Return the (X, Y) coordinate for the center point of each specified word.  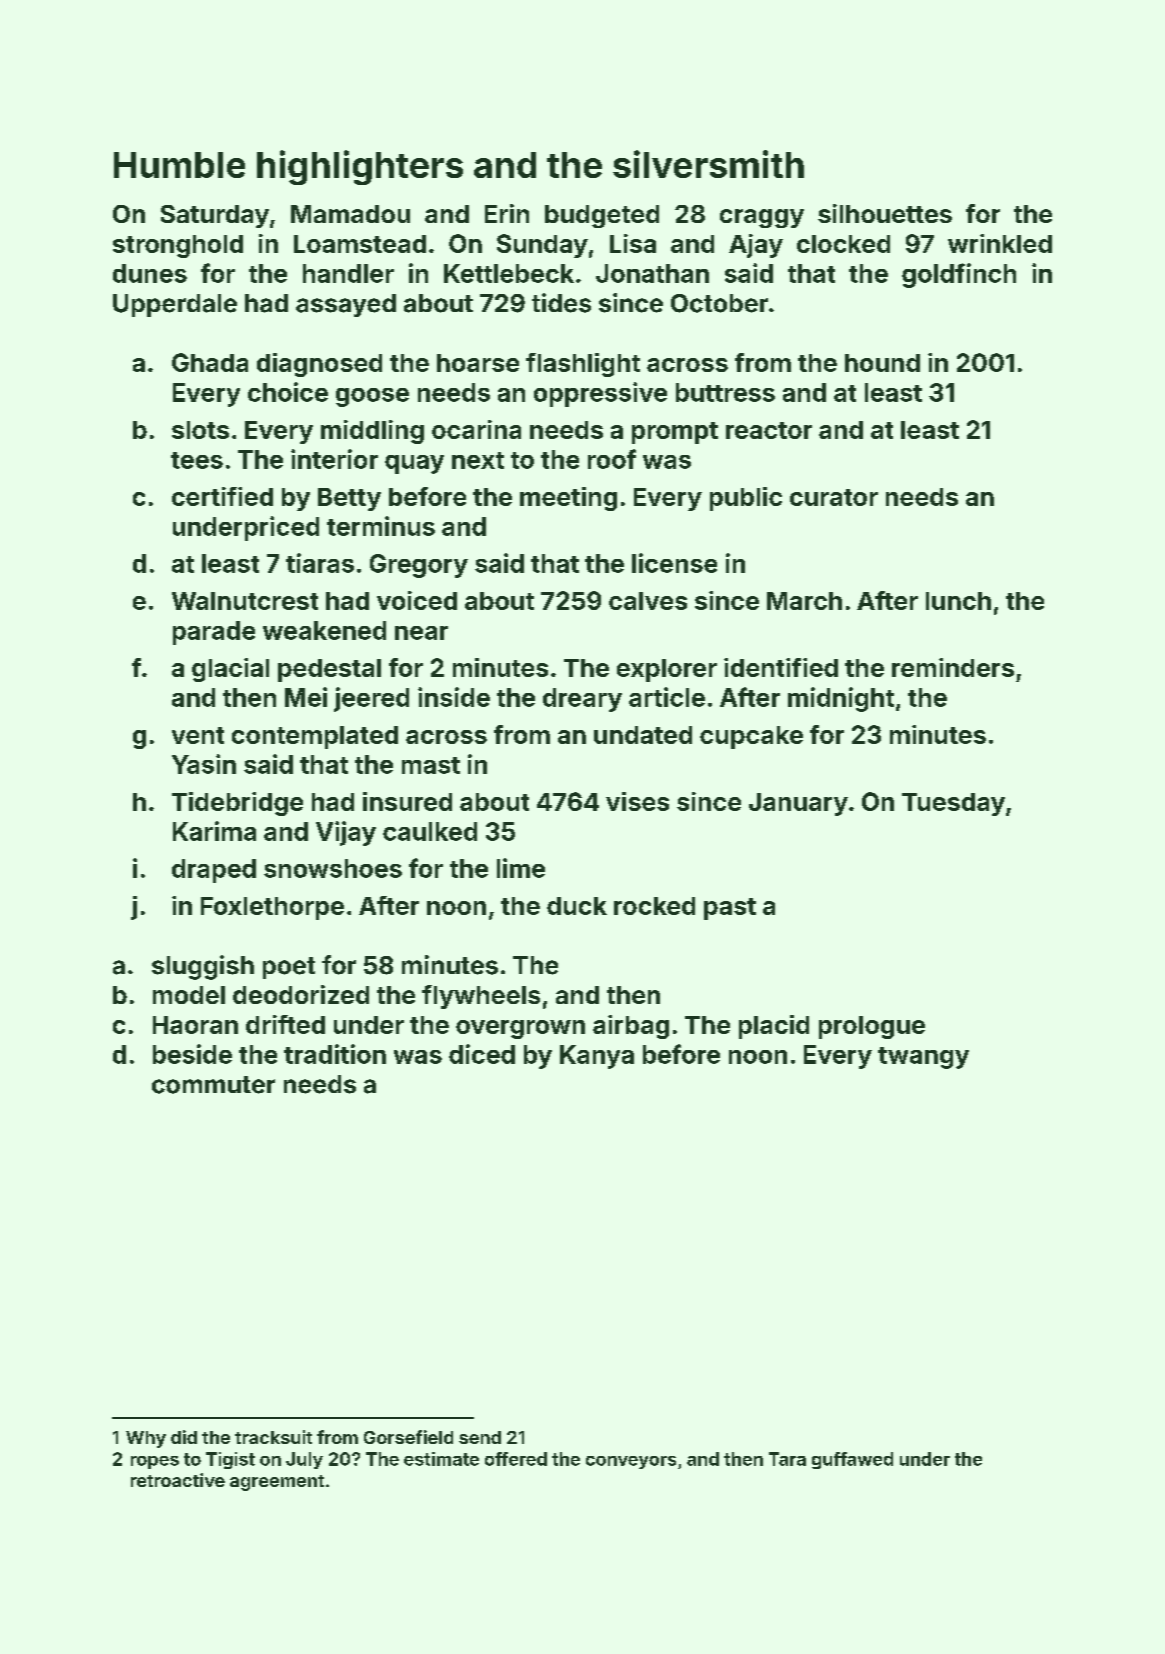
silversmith (708, 164)
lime (521, 868)
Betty (349, 499)
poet (289, 968)
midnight (841, 699)
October (719, 303)
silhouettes (885, 213)
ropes (155, 1462)
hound (882, 363)
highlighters (360, 167)
